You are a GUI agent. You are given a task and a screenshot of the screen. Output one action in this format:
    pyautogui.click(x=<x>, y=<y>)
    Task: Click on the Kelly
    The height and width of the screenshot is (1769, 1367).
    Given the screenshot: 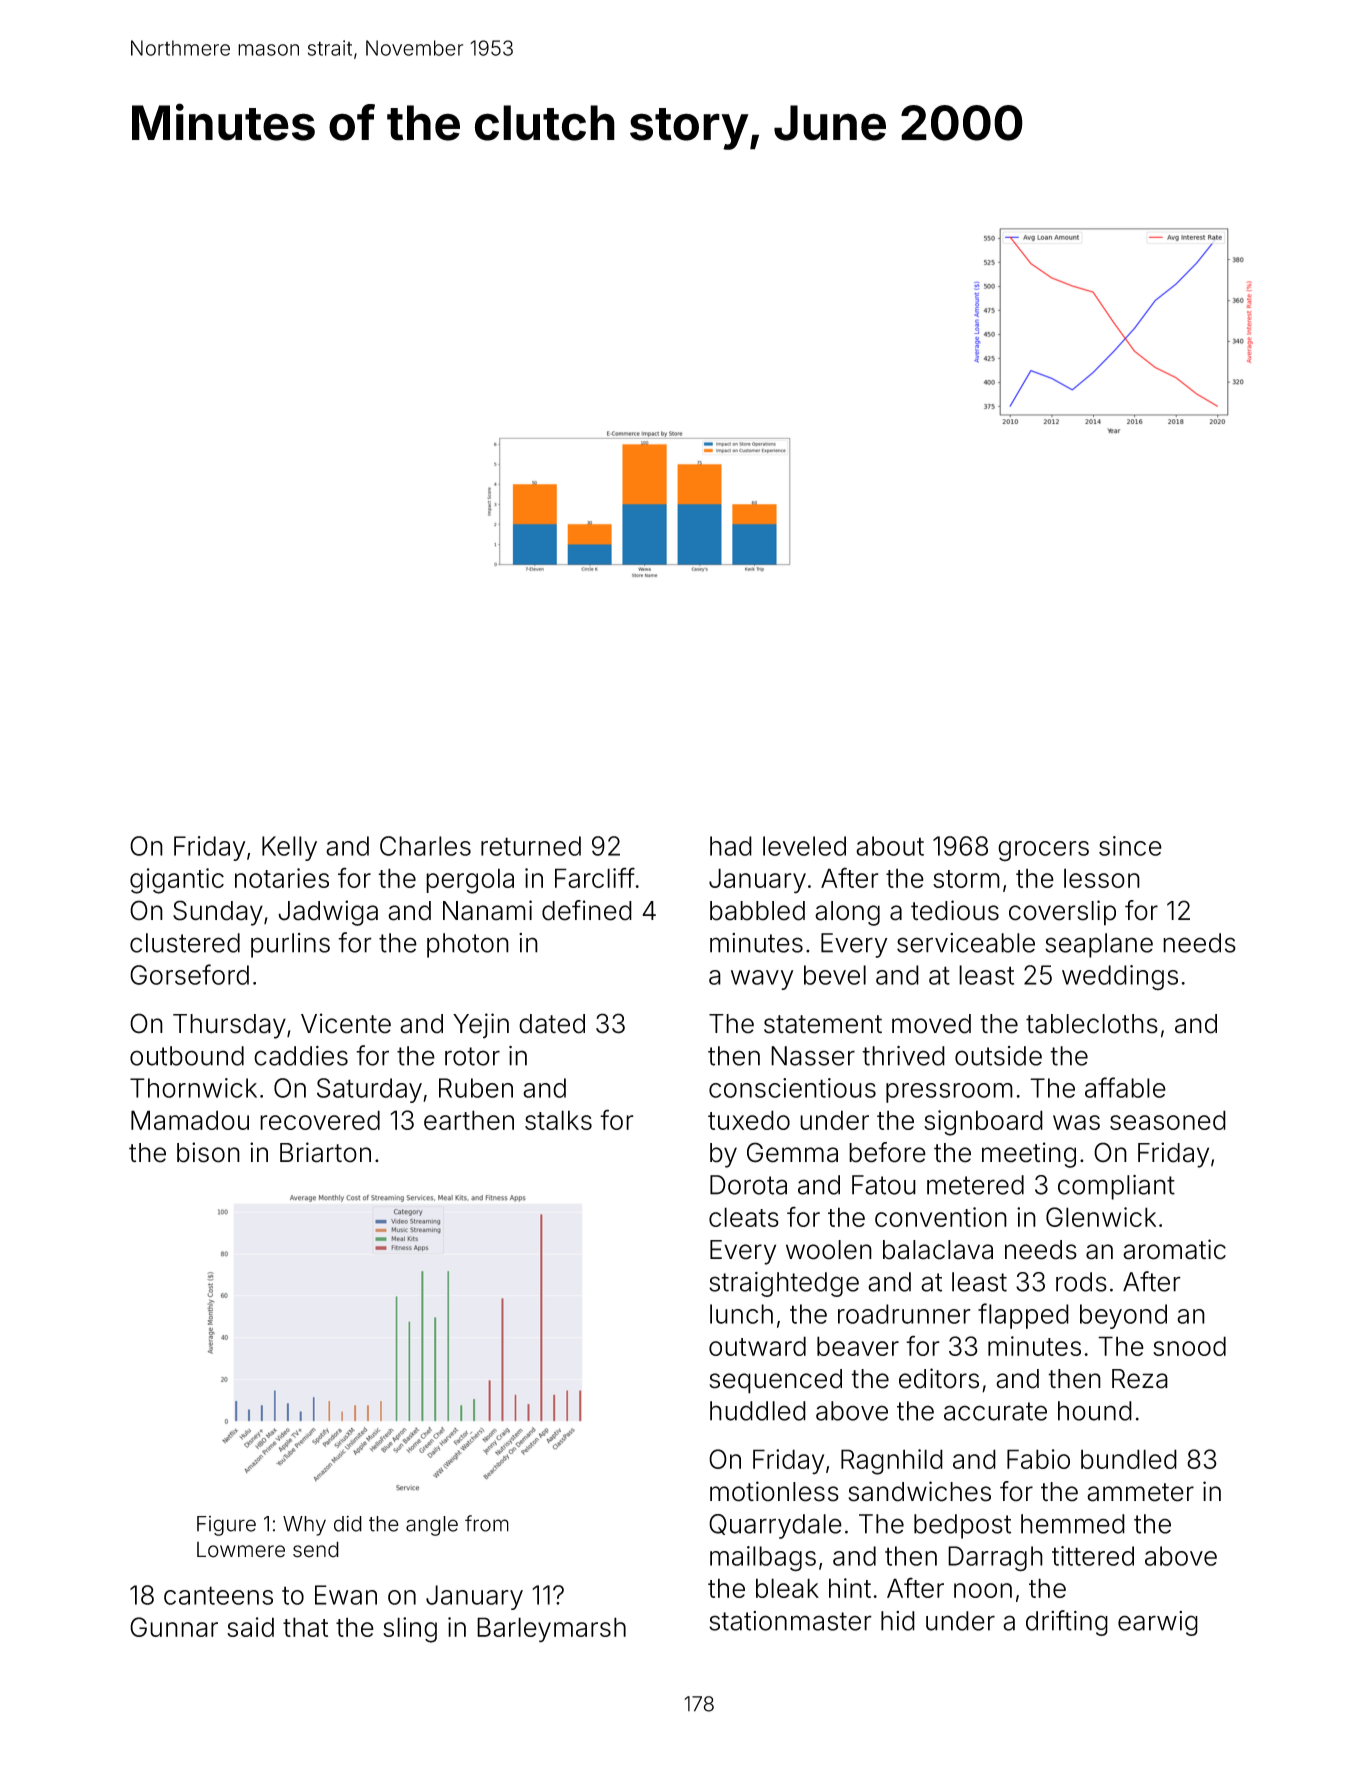 What is the action you would take?
    pyautogui.click(x=289, y=848)
